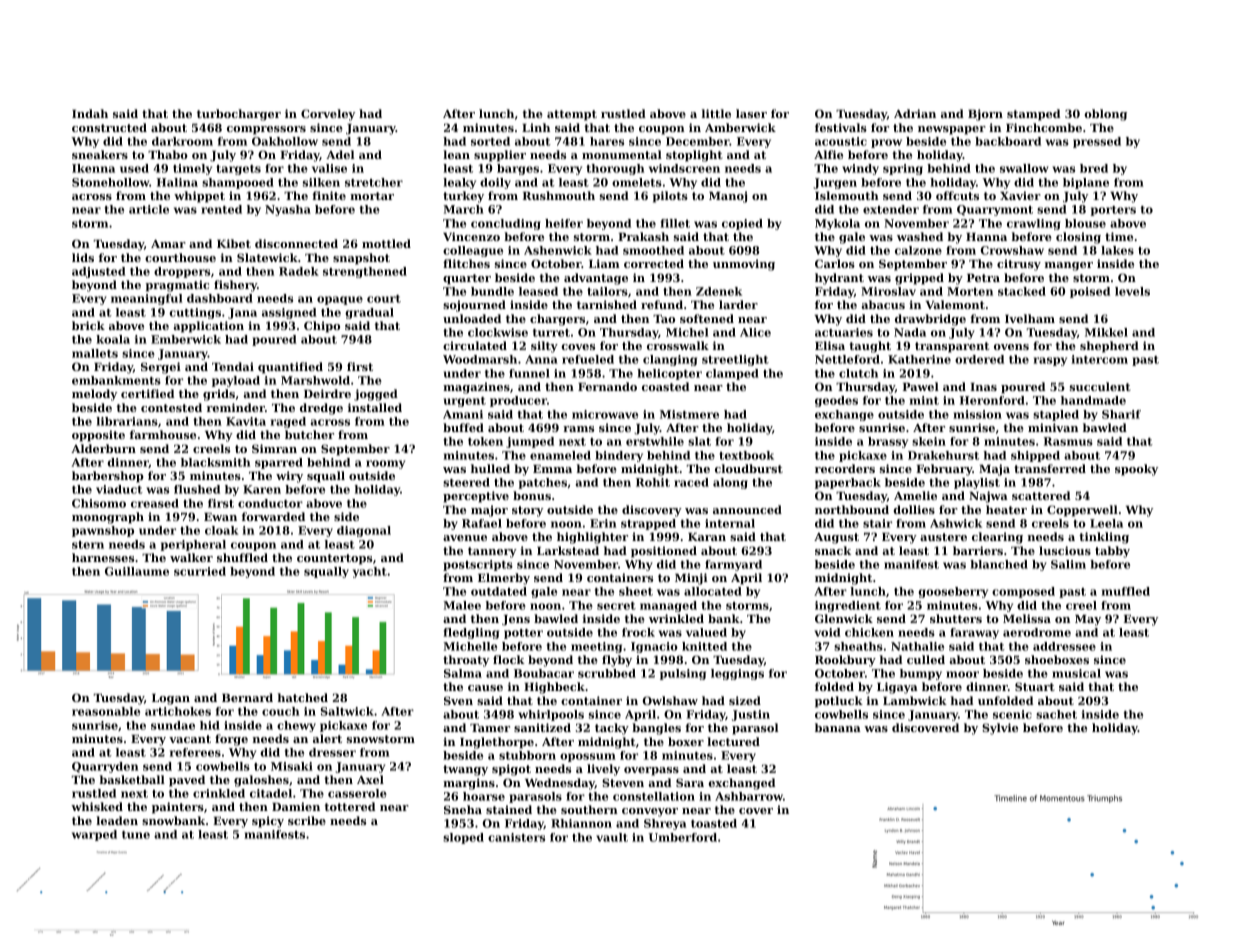 The height and width of the image is (952, 1233). I want to click on crosswalk, so click(678, 345).
